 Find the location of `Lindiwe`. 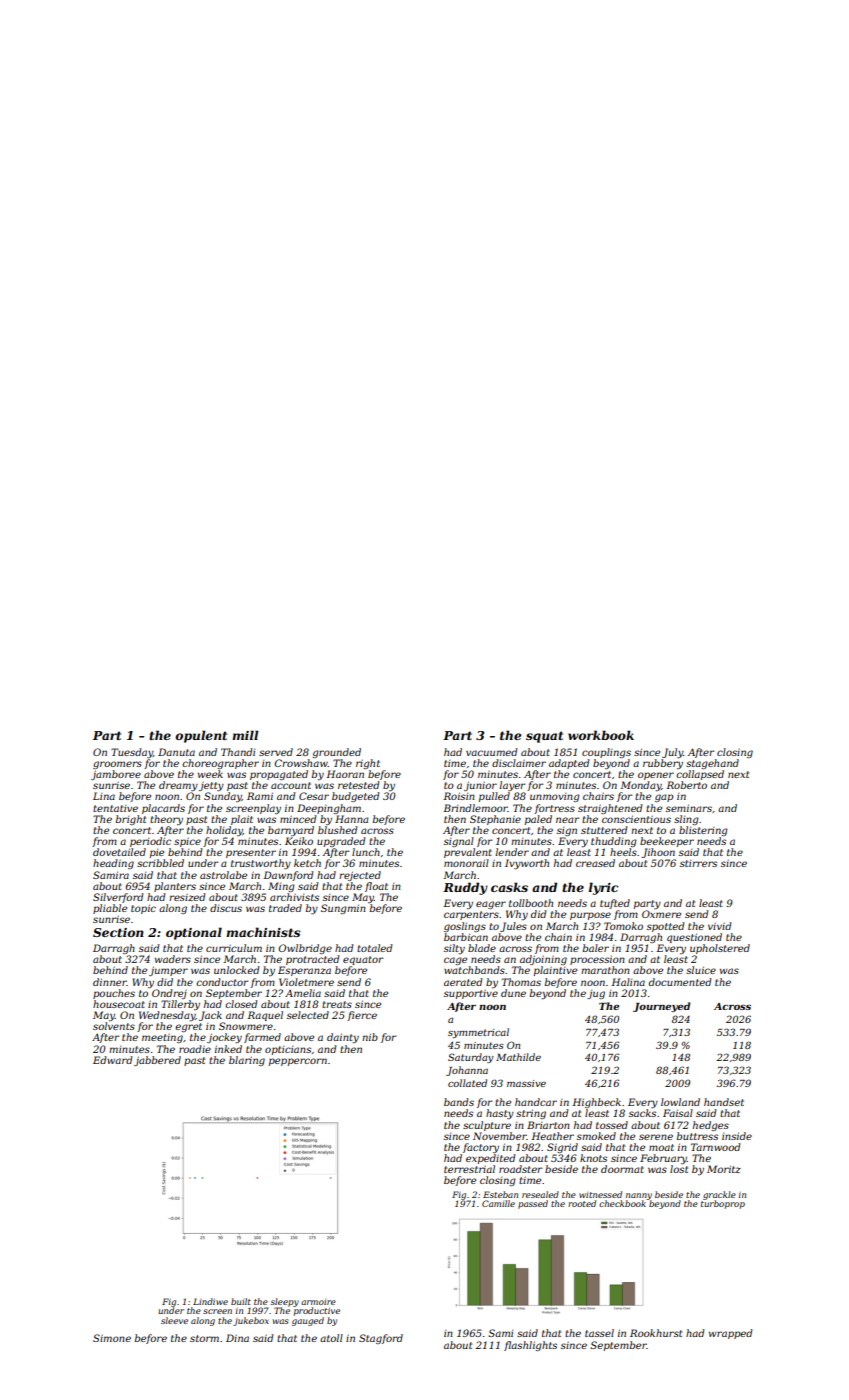

Lindiwe is located at coordinates (210, 1301).
